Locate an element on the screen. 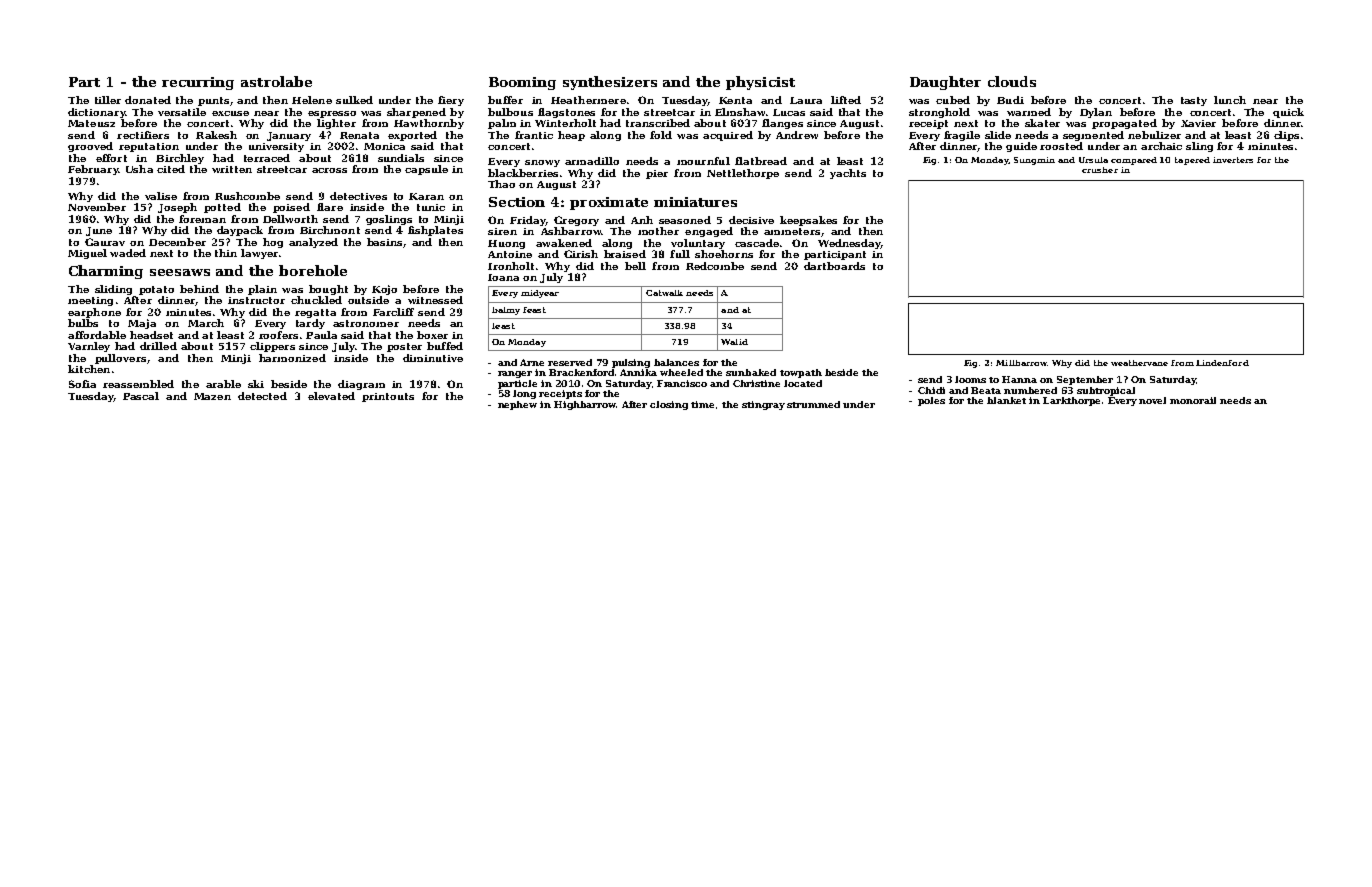 The height and width of the screenshot is (887, 1372). Varnley is located at coordinates (89, 347).
